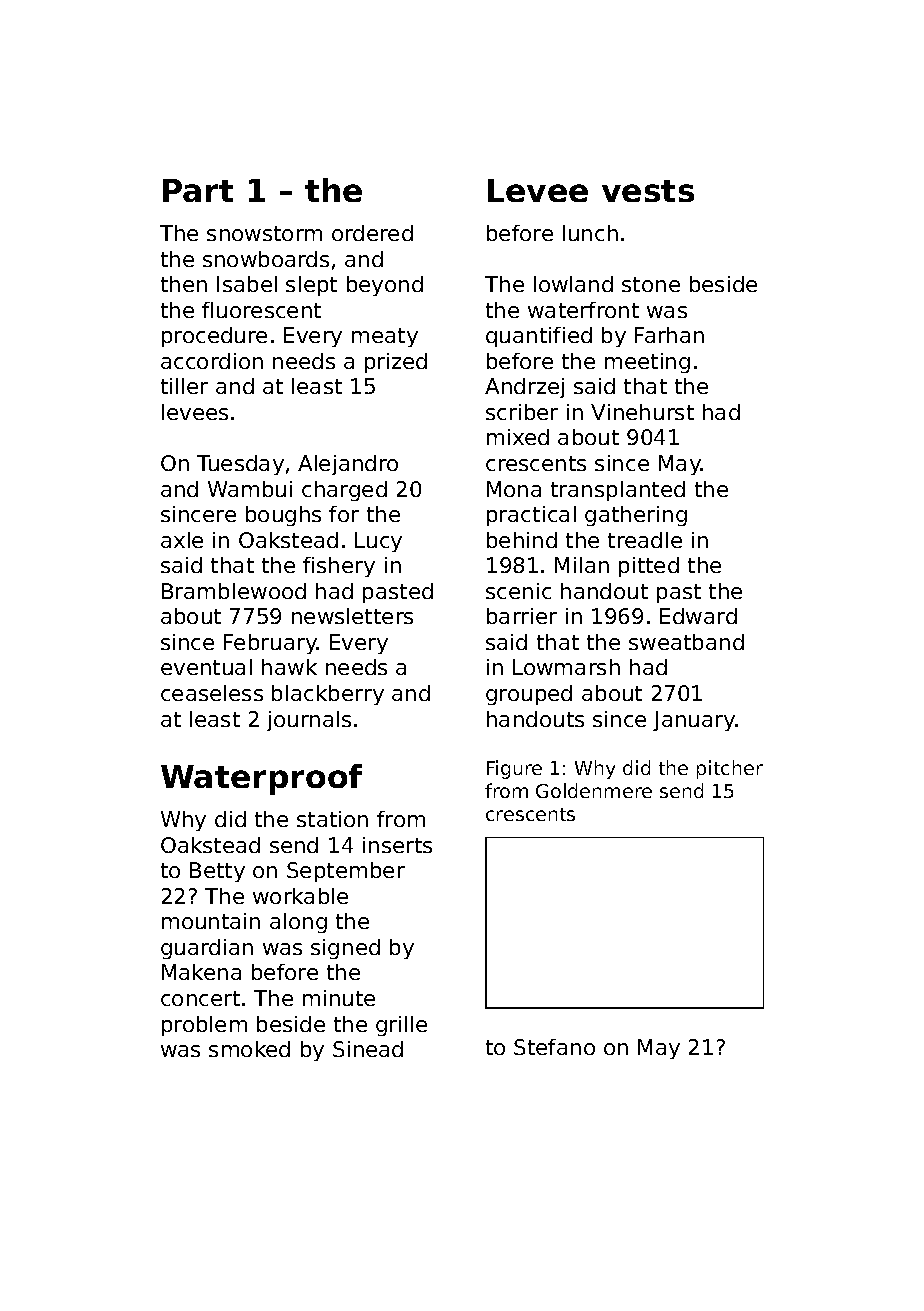 Image resolution: width=924 pixels, height=1311 pixels. Describe the element at coordinates (270, 644) in the image. I see `February` at that location.
